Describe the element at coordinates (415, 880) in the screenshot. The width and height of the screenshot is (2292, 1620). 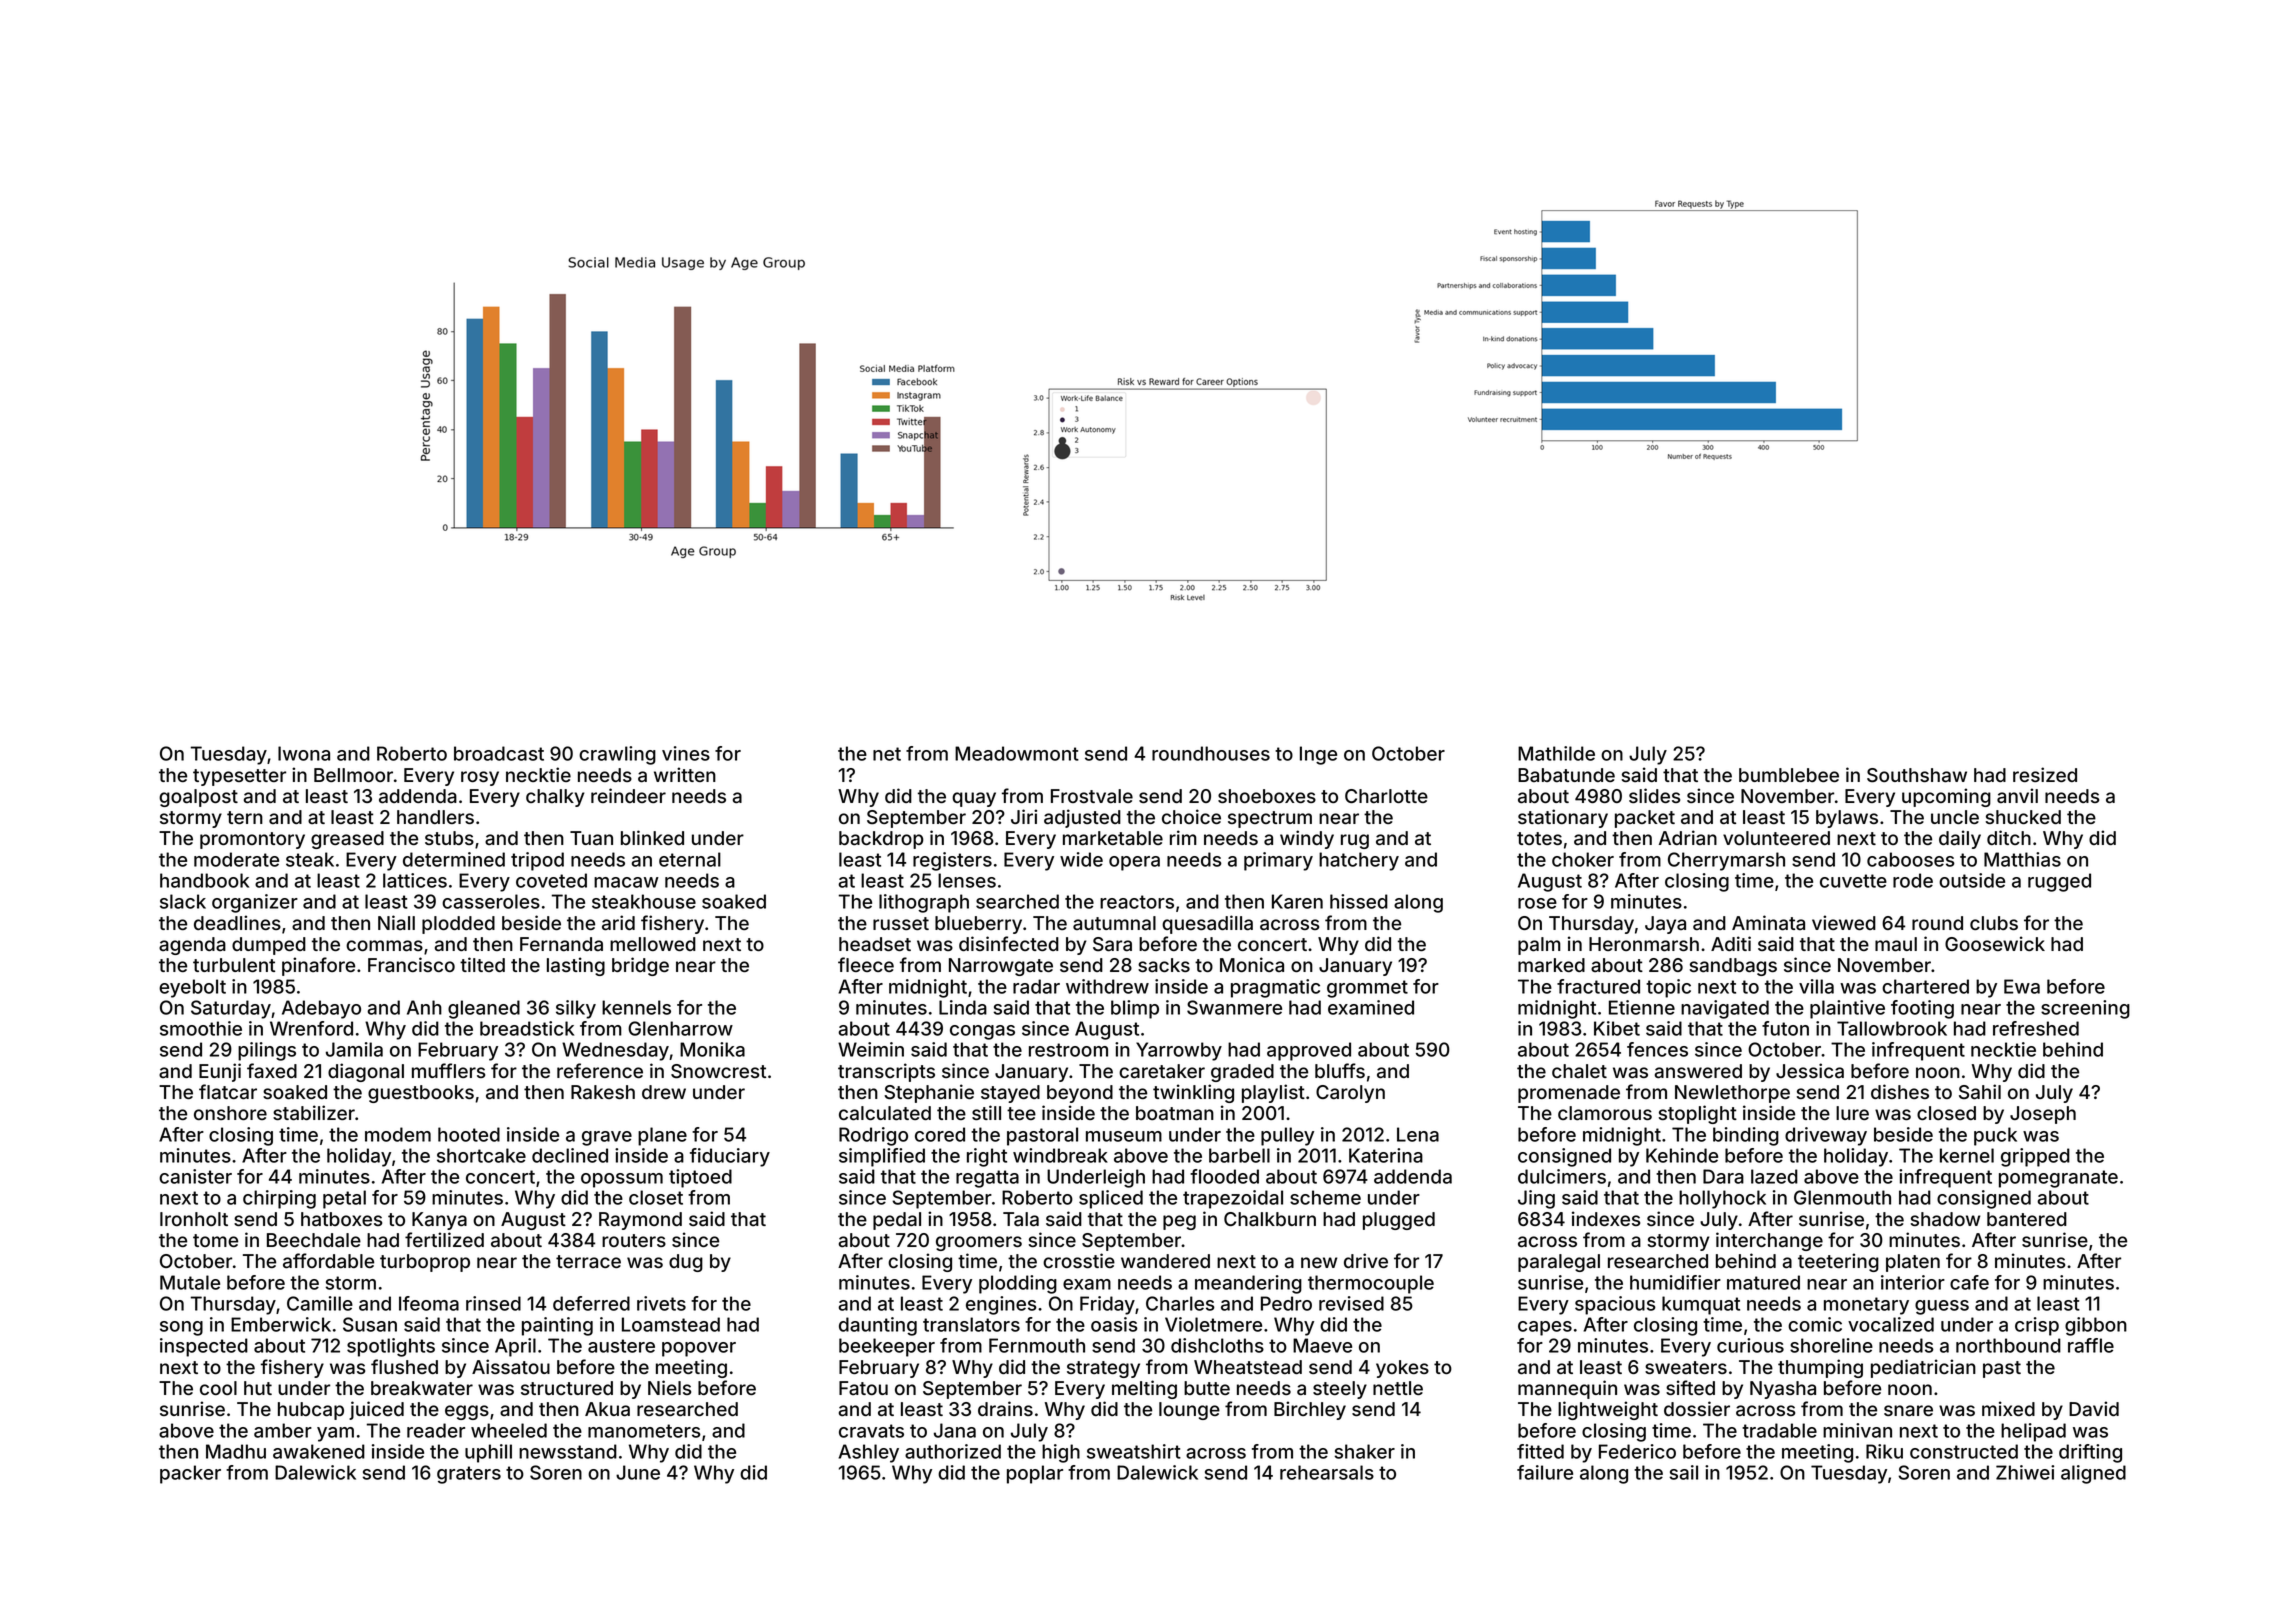
I see `lattices` at that location.
